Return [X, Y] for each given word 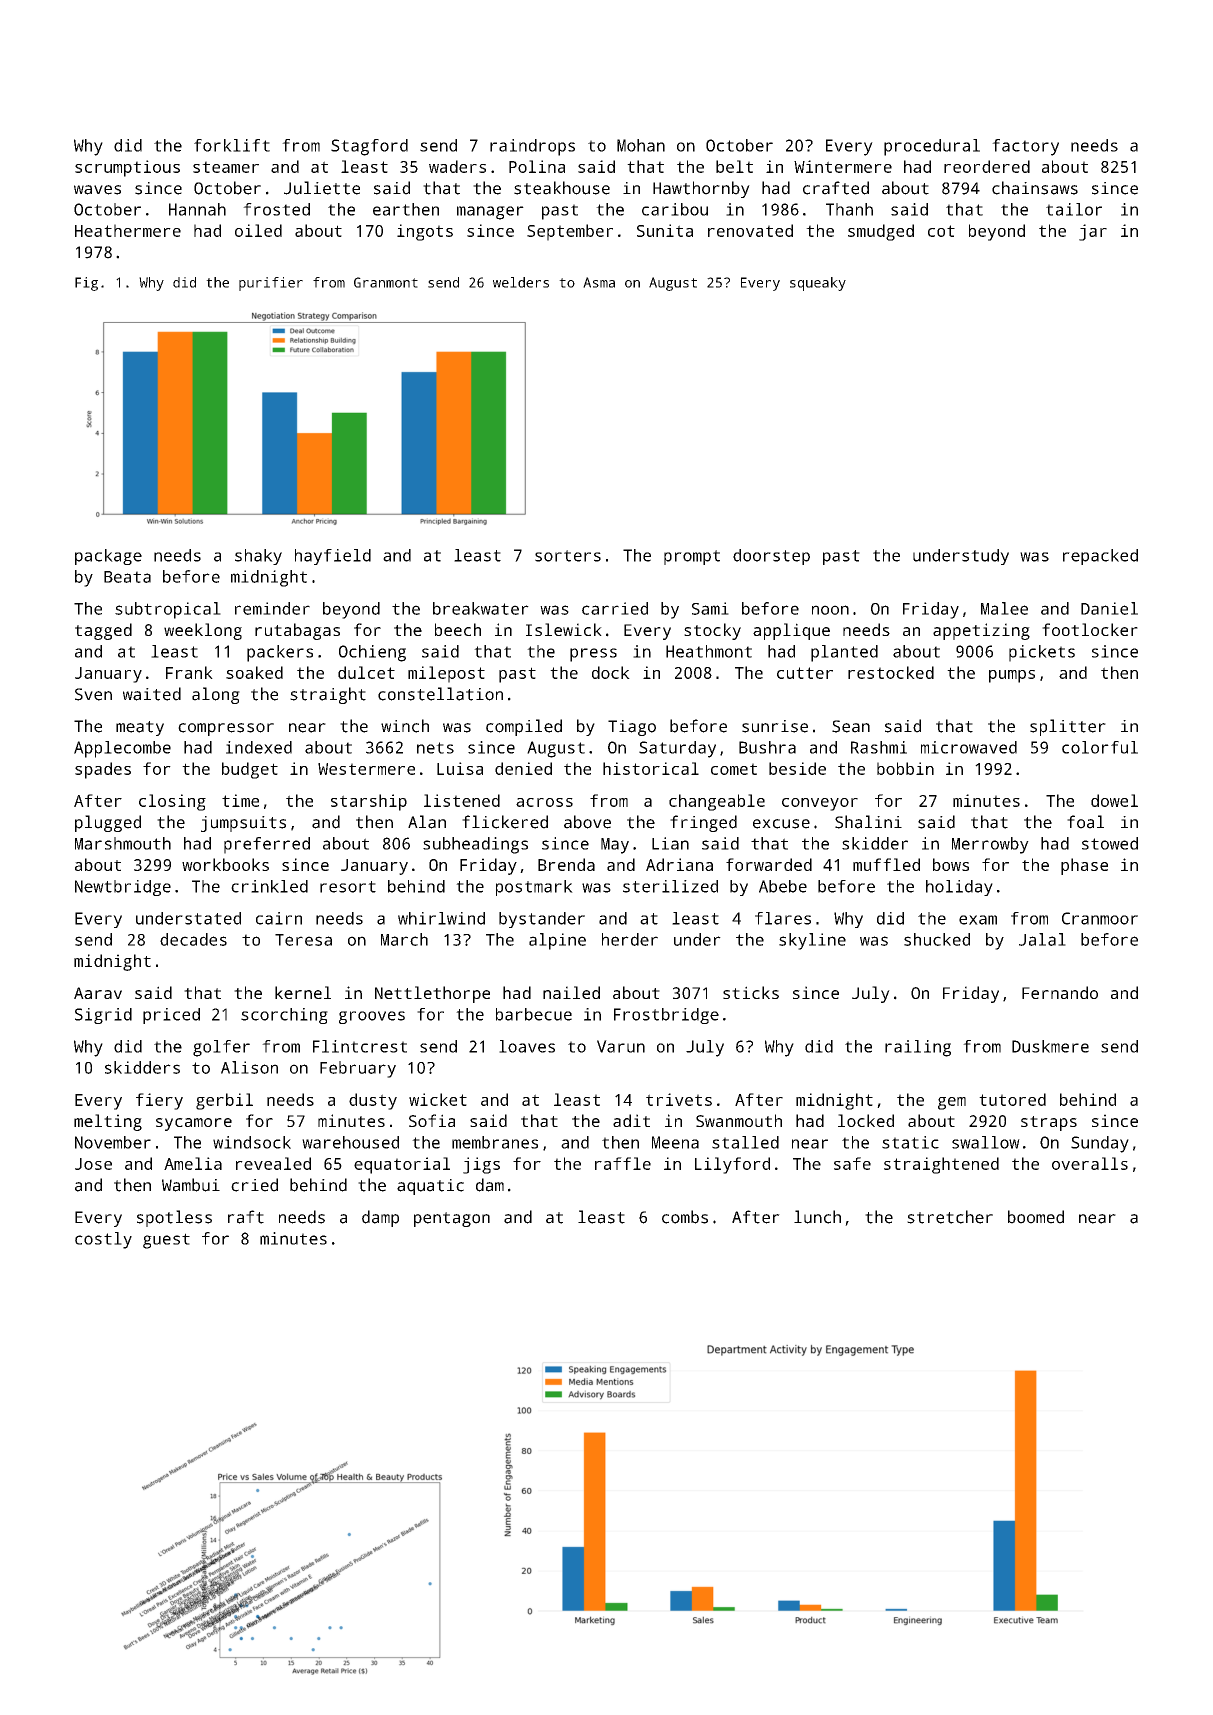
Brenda [566, 864]
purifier [271, 284]
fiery [159, 1101]
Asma [599, 282]
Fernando [1060, 992]
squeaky [818, 284]
